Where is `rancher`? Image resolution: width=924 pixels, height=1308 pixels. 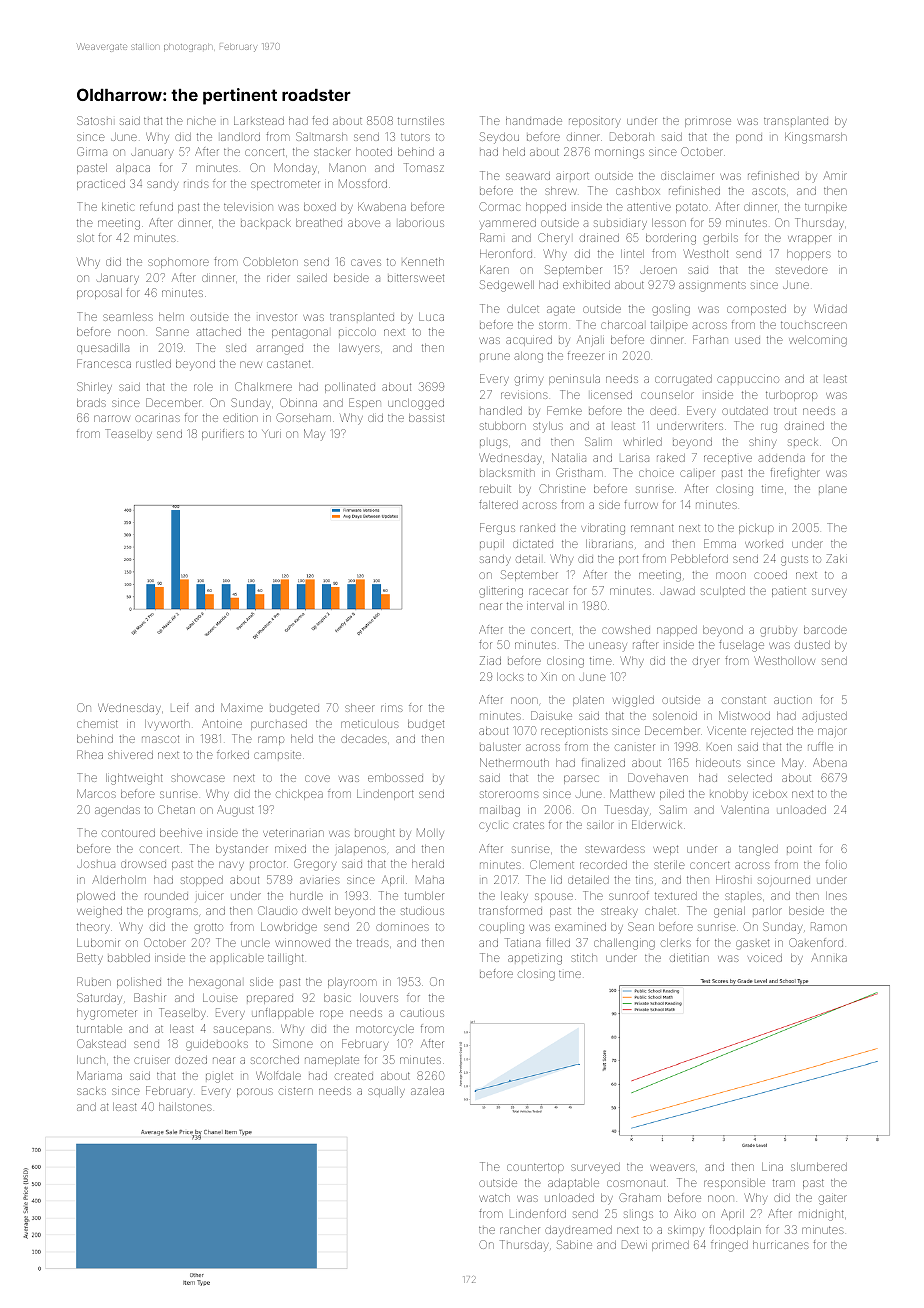 rancher is located at coordinates (520, 1230).
